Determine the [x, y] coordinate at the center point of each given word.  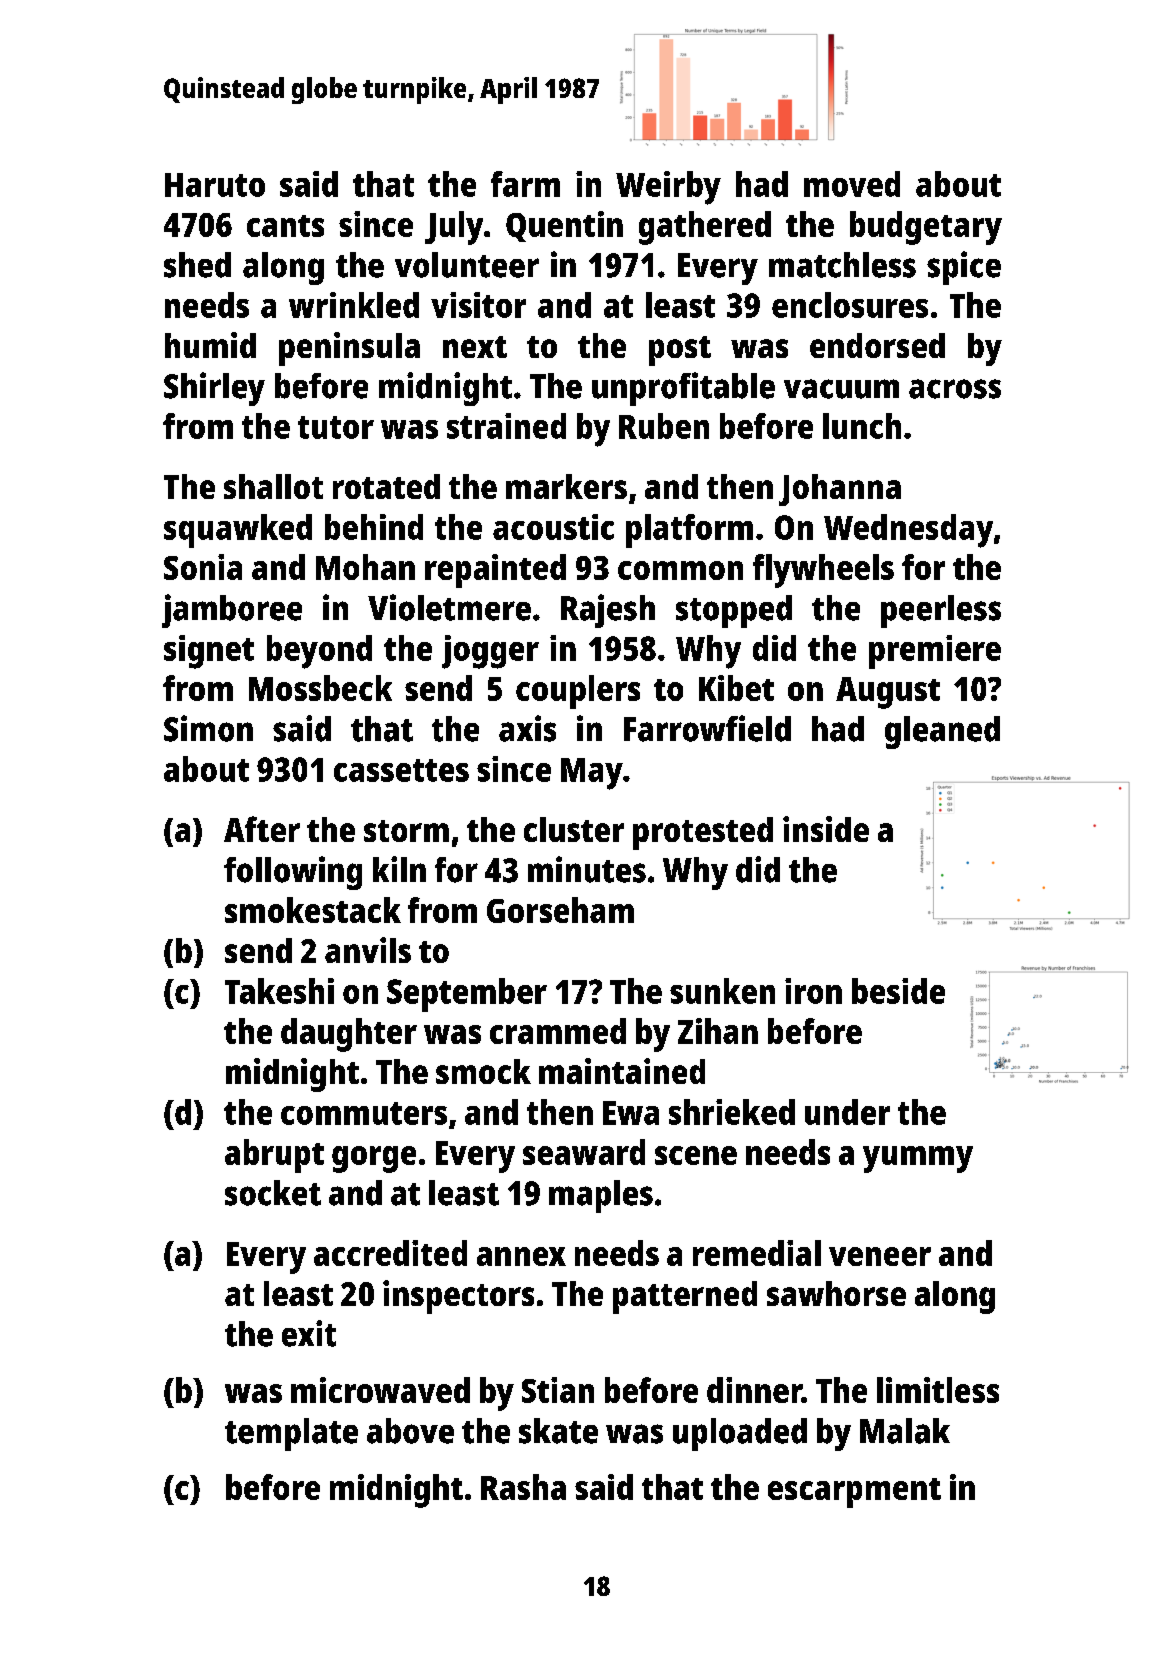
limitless [938, 1390]
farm [525, 184]
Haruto [215, 185]
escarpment [854, 1493]
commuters [364, 1113]
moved [852, 184]
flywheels [823, 571]
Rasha [523, 1487]
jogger [490, 652]
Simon [208, 728]
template [291, 1434]
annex [521, 1256]
